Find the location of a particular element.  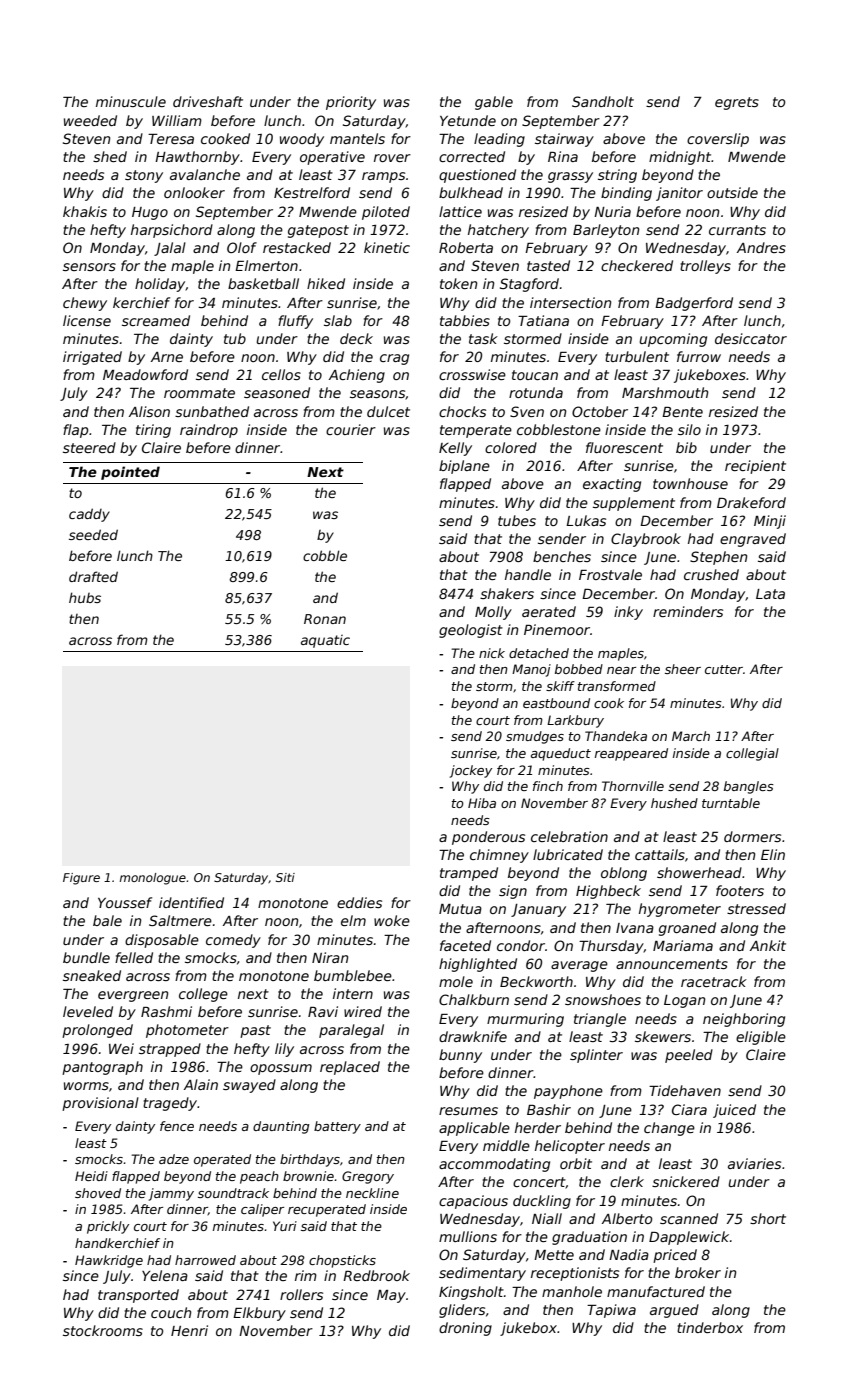

weeded is located at coordinates (90, 120).
